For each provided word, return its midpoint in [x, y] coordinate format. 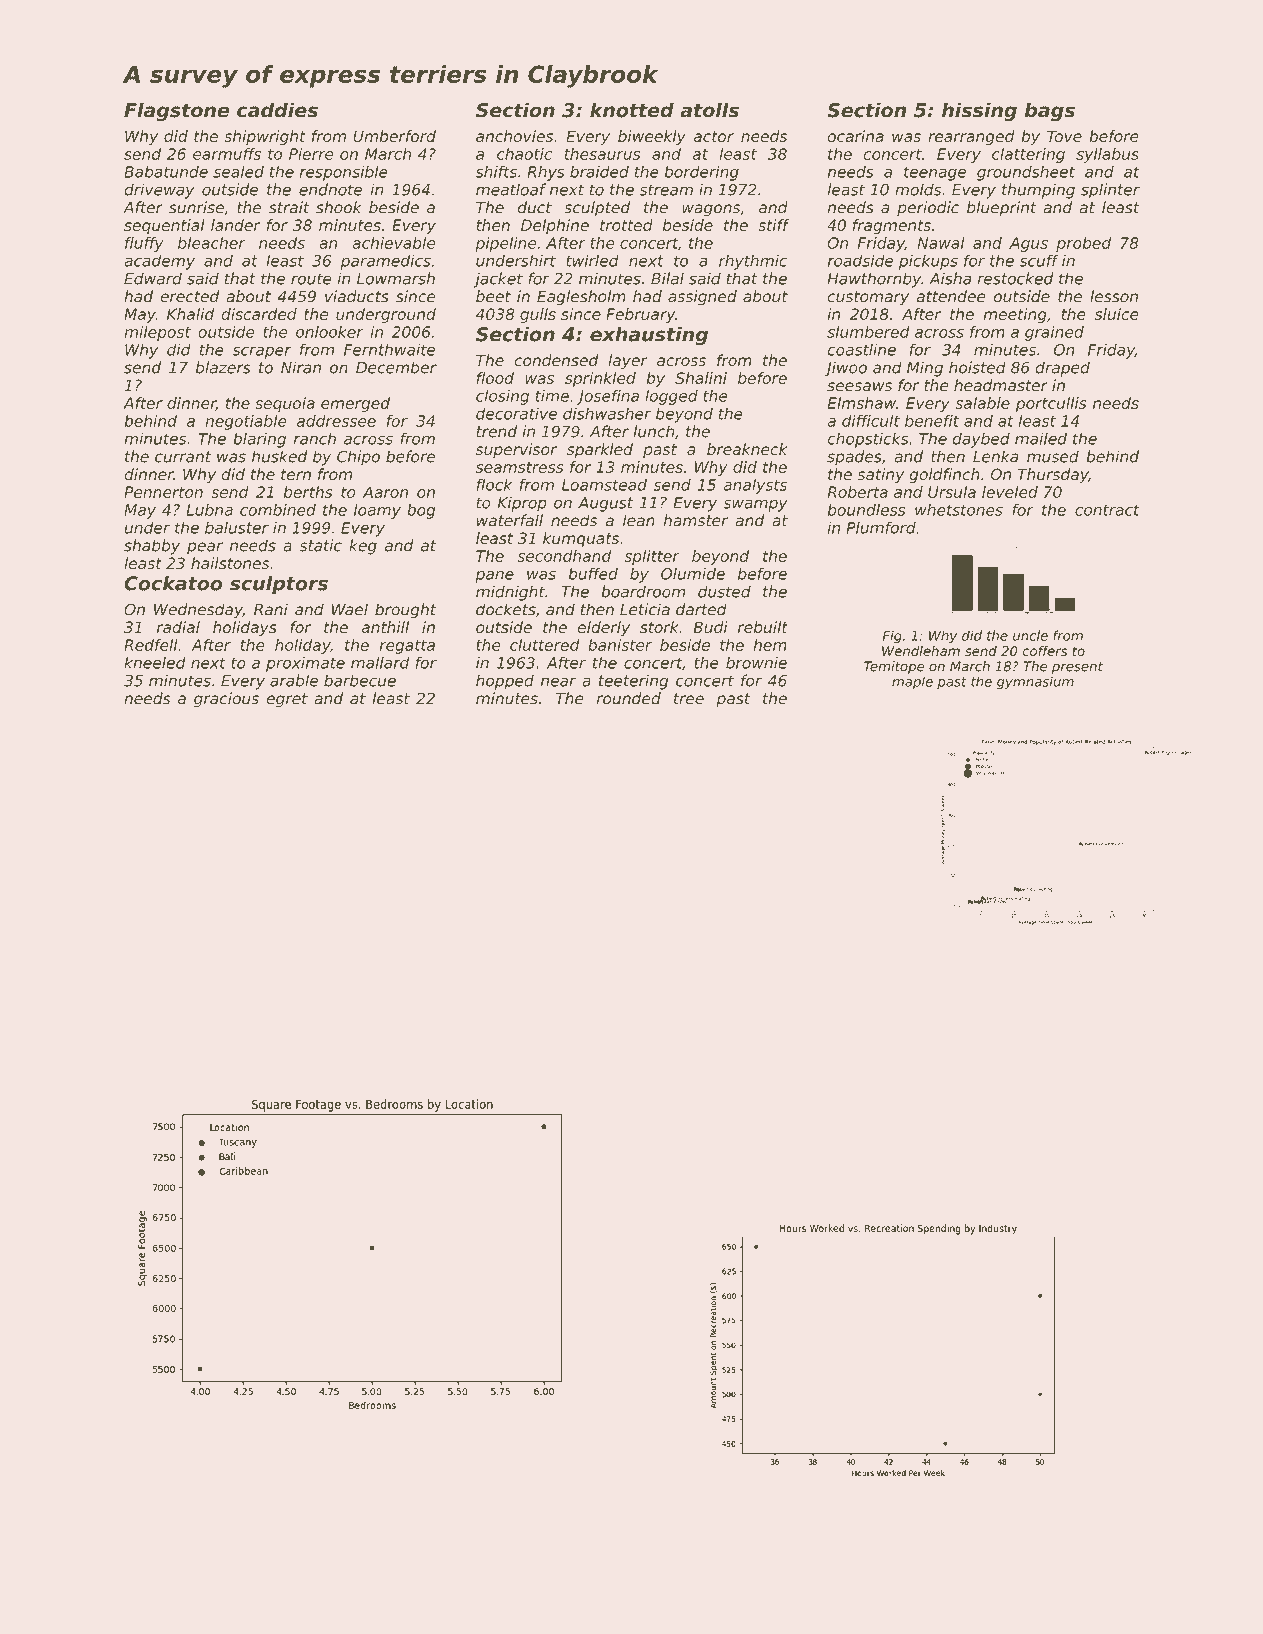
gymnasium [1035, 683]
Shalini [701, 378]
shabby [152, 547]
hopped [505, 682]
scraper [261, 352]
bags [1050, 112]
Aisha [950, 278]
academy [159, 262]
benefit [932, 421]
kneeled [155, 662]
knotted [632, 110]
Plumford [881, 527]
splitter [652, 557]
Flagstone [176, 112]
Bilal [667, 278]
